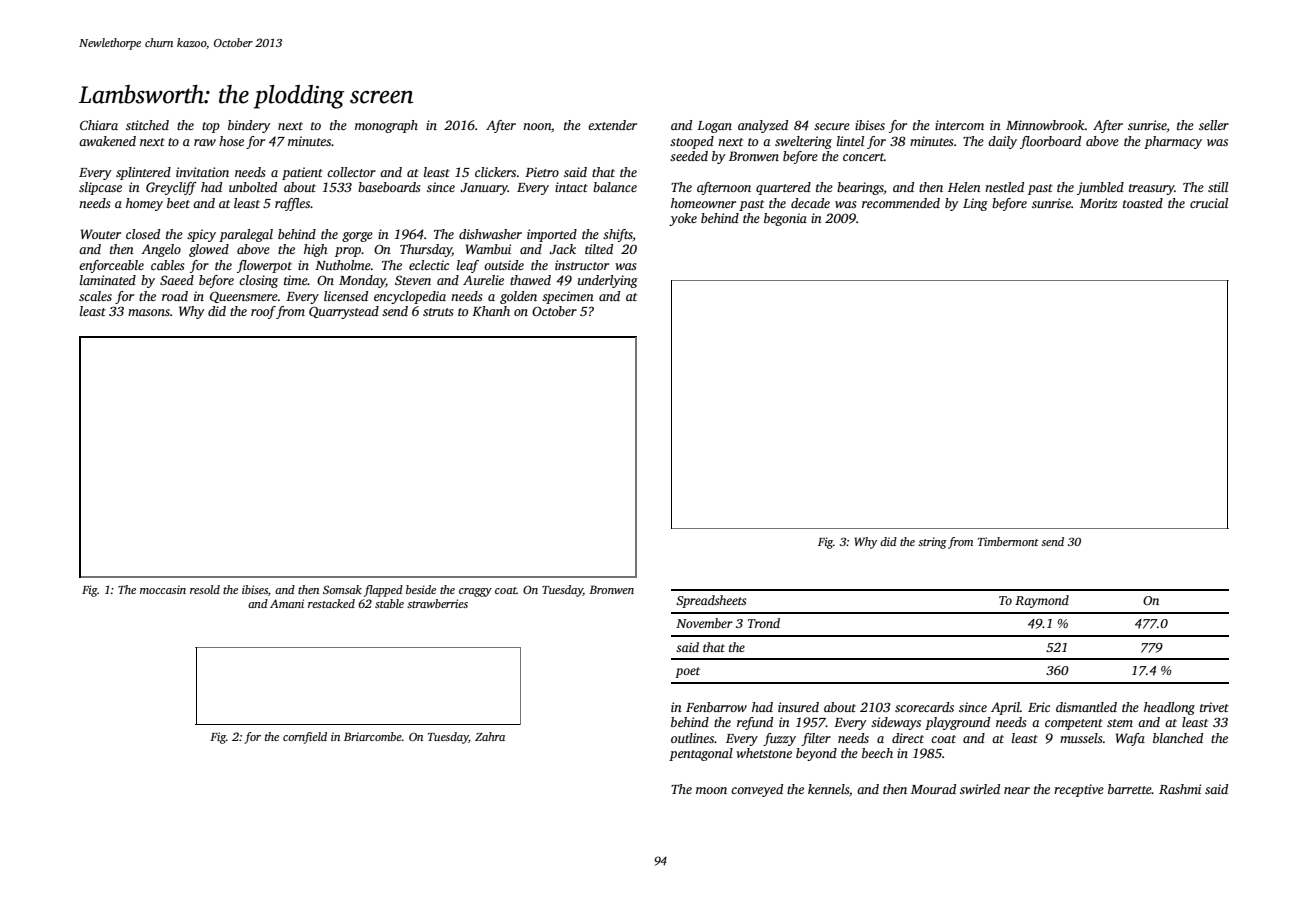 The image size is (1308, 924). What do you see at coordinates (932, 543) in the document?
I see `string` at bounding box center [932, 543].
